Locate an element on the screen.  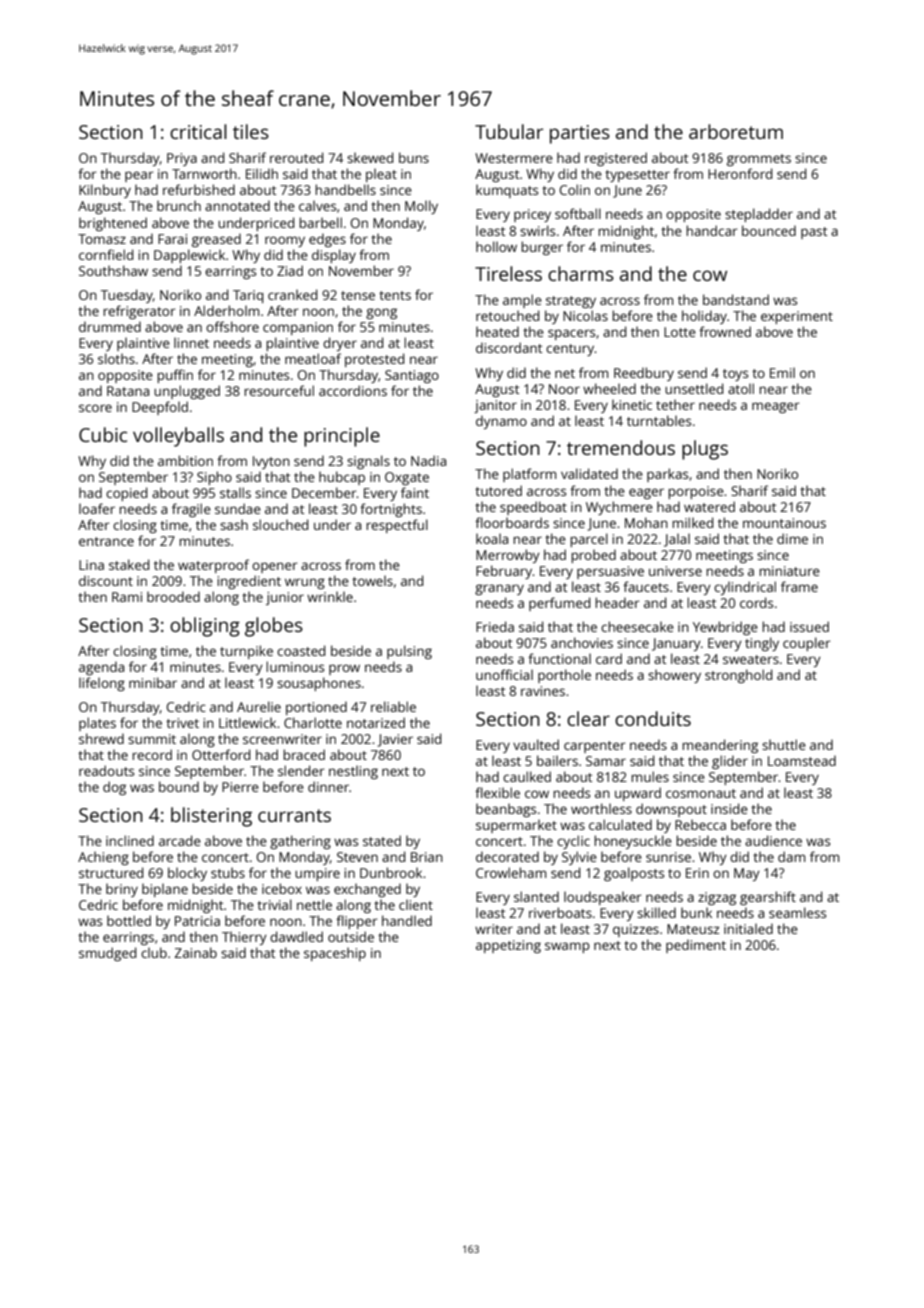
sloths is located at coordinates (116, 358).
